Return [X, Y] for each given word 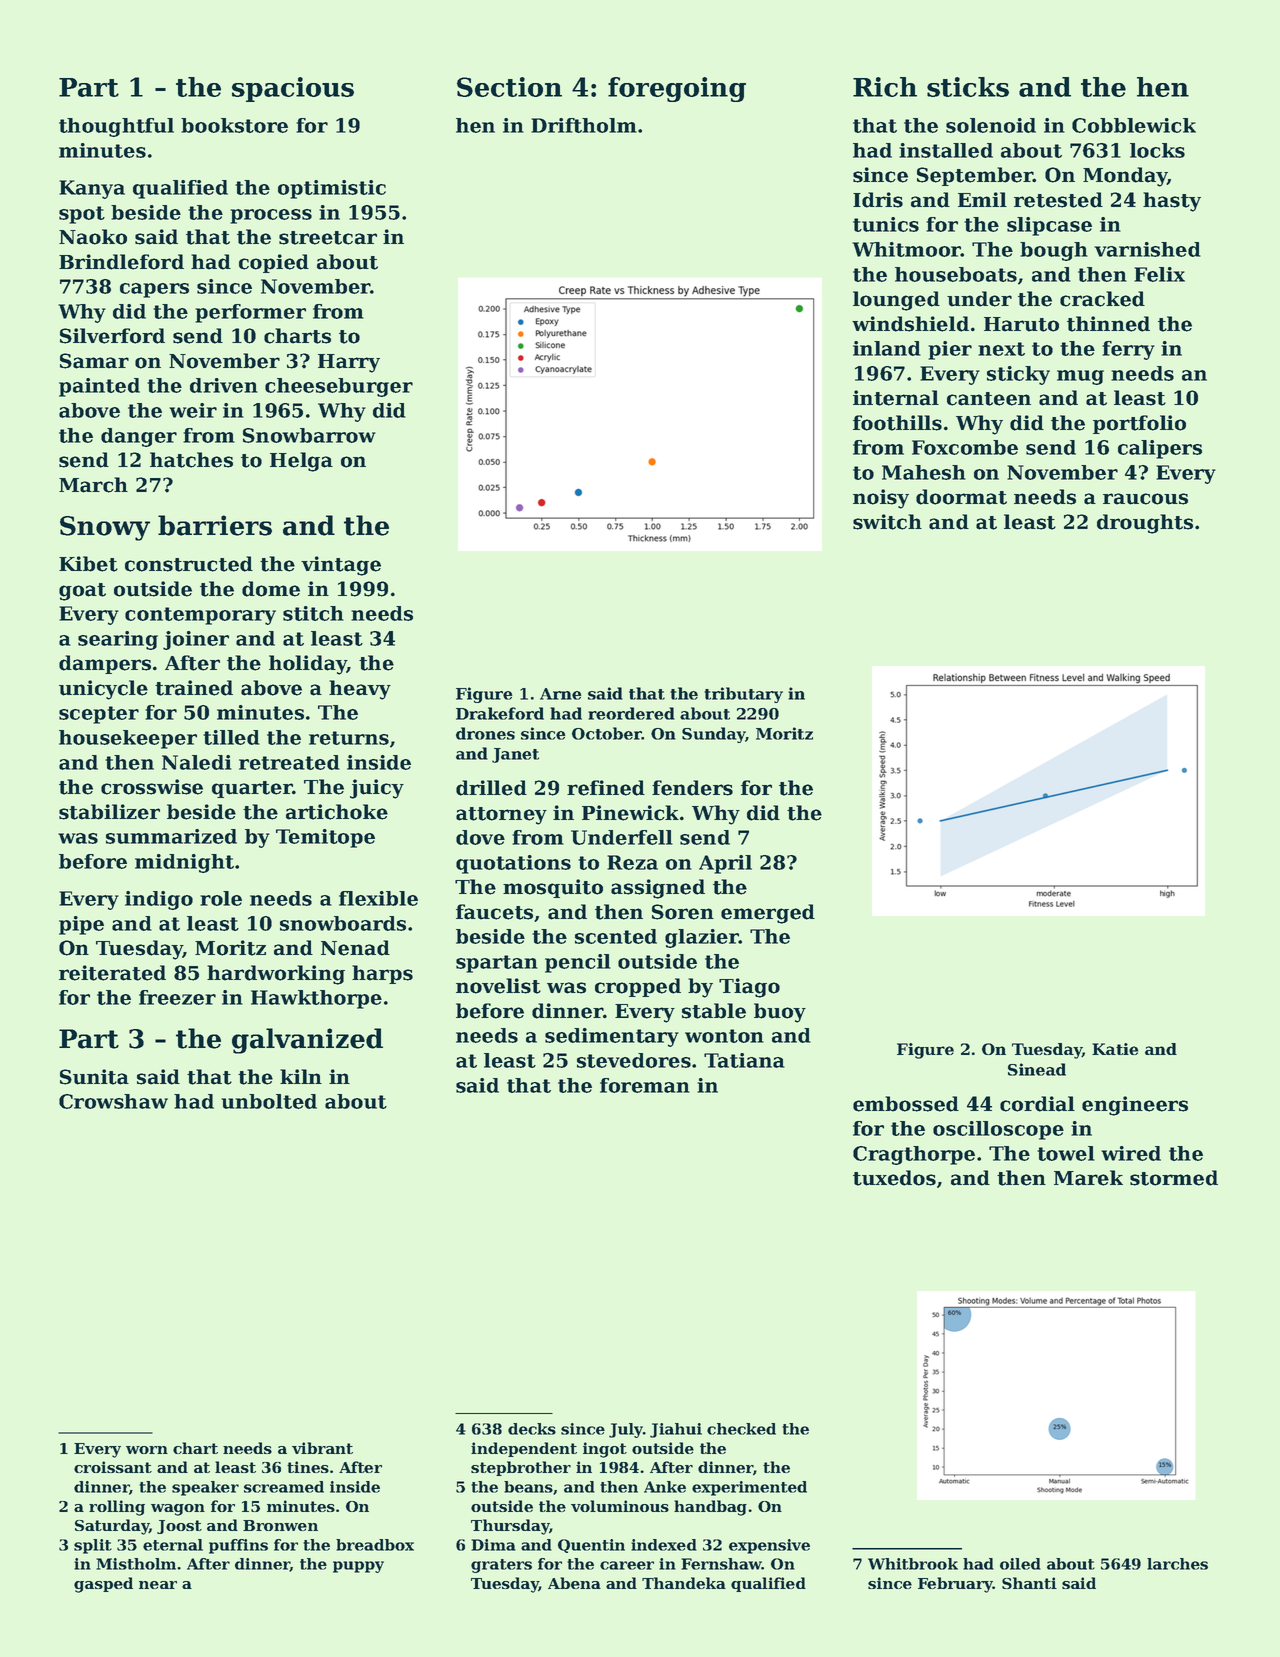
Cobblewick [1134, 125]
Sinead [1037, 1069]
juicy [377, 789]
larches [1177, 1564]
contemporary [200, 616]
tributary [743, 695]
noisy [881, 499]
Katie [1115, 1049]
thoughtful [116, 127]
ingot [605, 1450]
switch [887, 522]
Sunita [94, 1077]
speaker [205, 1488]
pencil [578, 963]
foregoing [677, 89]
